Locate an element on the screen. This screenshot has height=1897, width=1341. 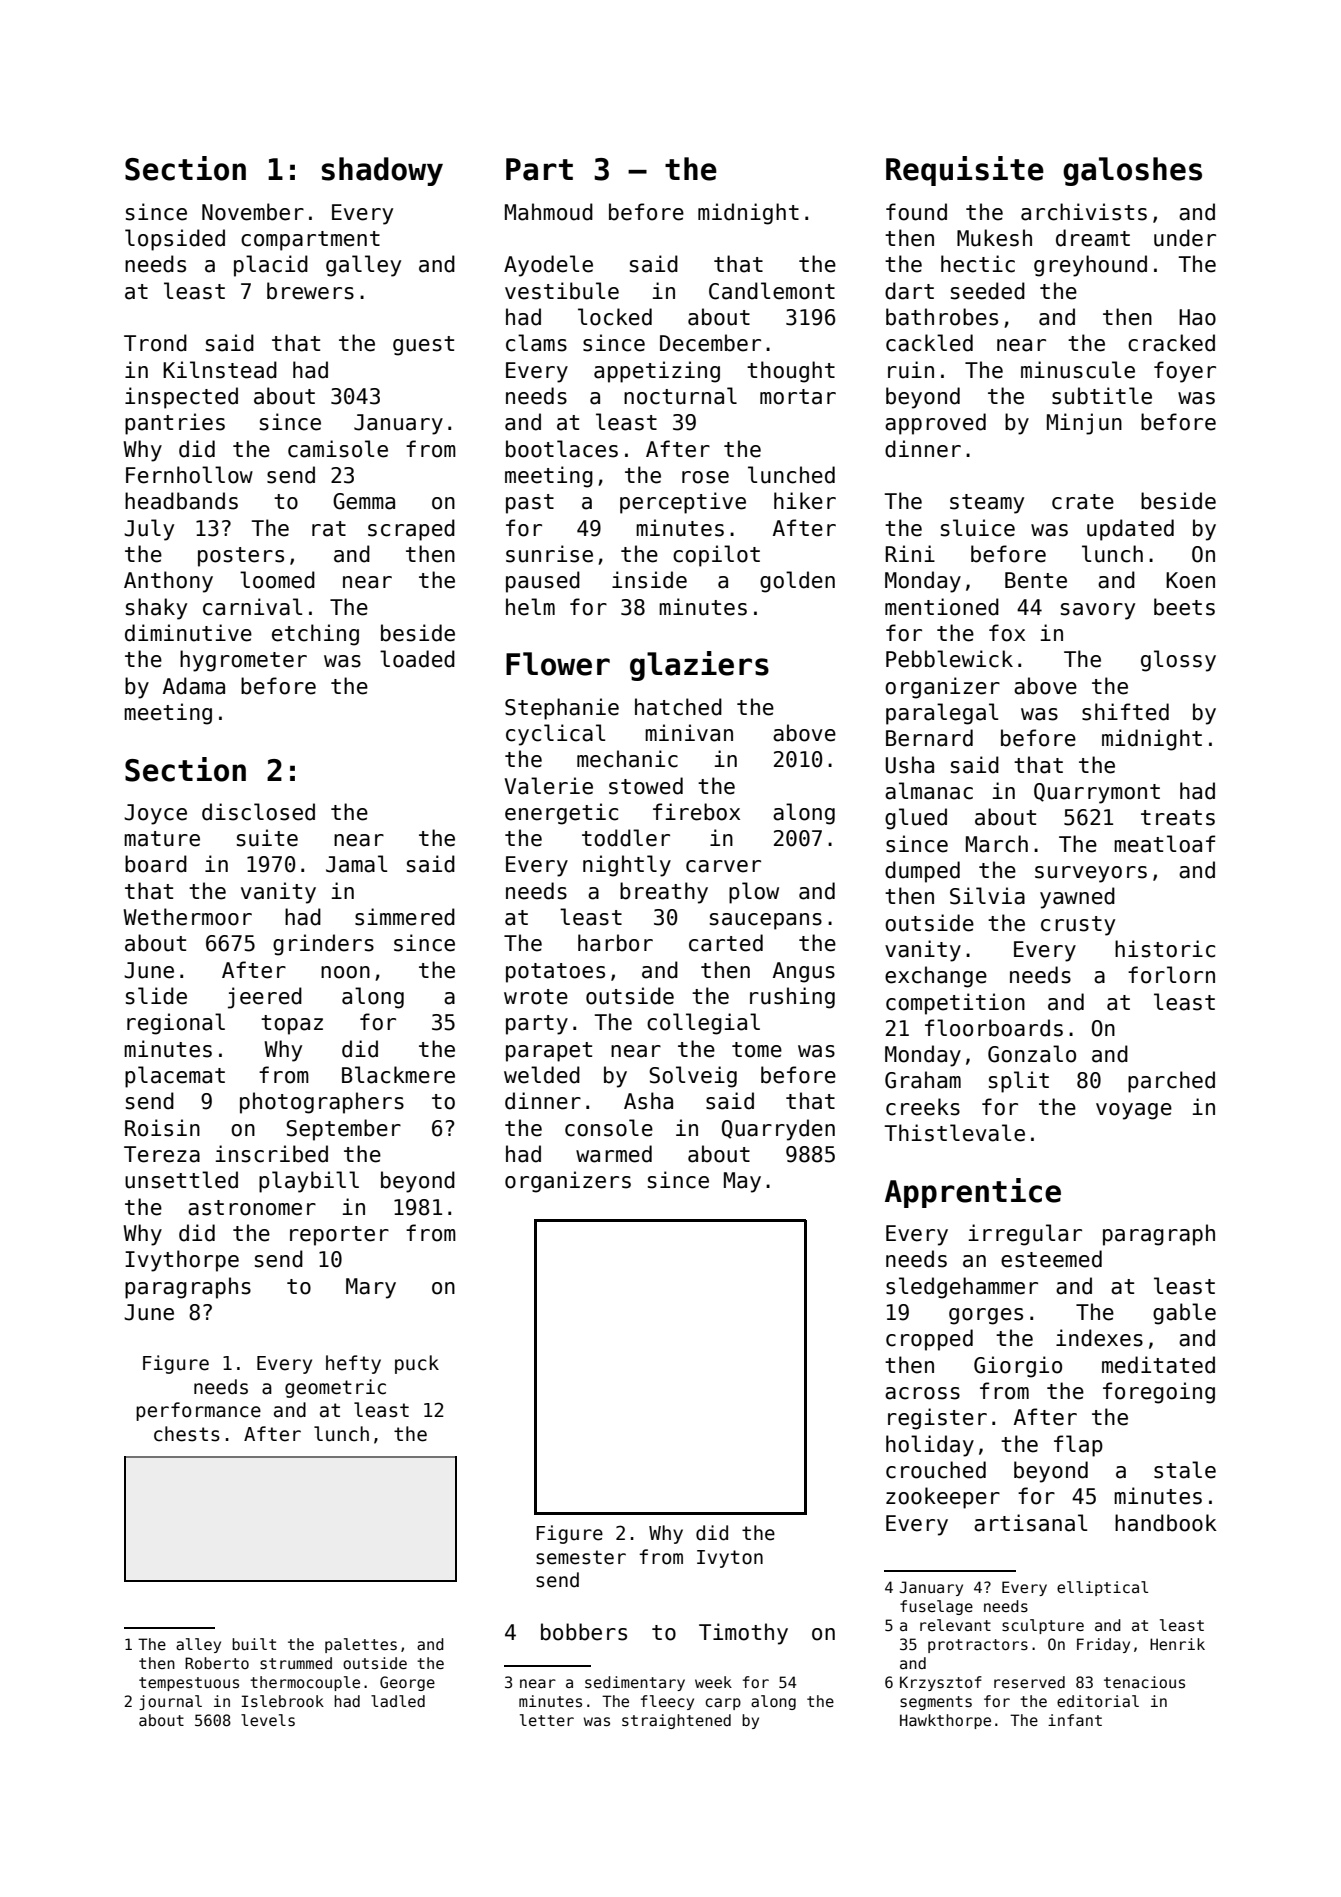
greyhound is located at coordinates (1090, 266).
